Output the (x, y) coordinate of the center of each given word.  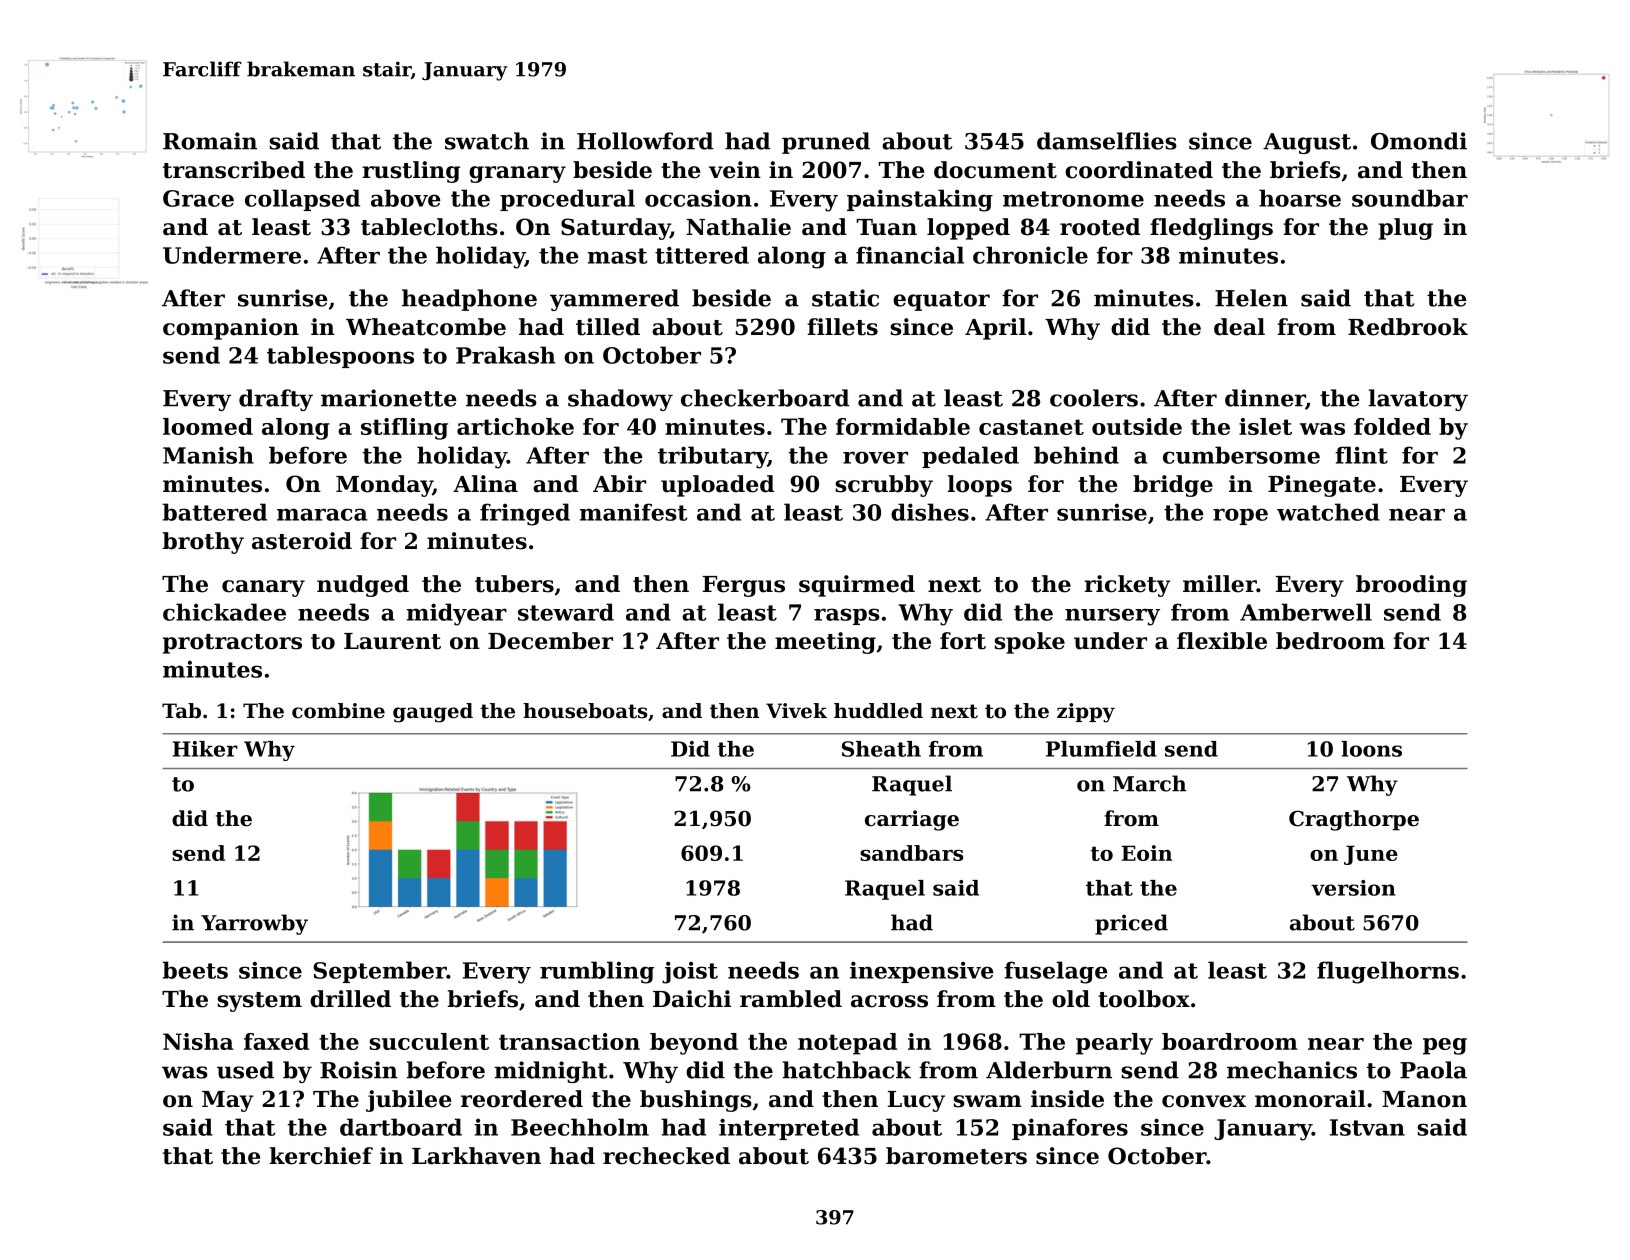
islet (1265, 426)
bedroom (1330, 641)
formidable (903, 426)
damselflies (1107, 141)
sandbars (911, 853)
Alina (485, 484)
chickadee (224, 612)
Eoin (1146, 853)
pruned (826, 143)
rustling (411, 172)
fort (963, 641)
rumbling (597, 972)
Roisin (359, 1070)
